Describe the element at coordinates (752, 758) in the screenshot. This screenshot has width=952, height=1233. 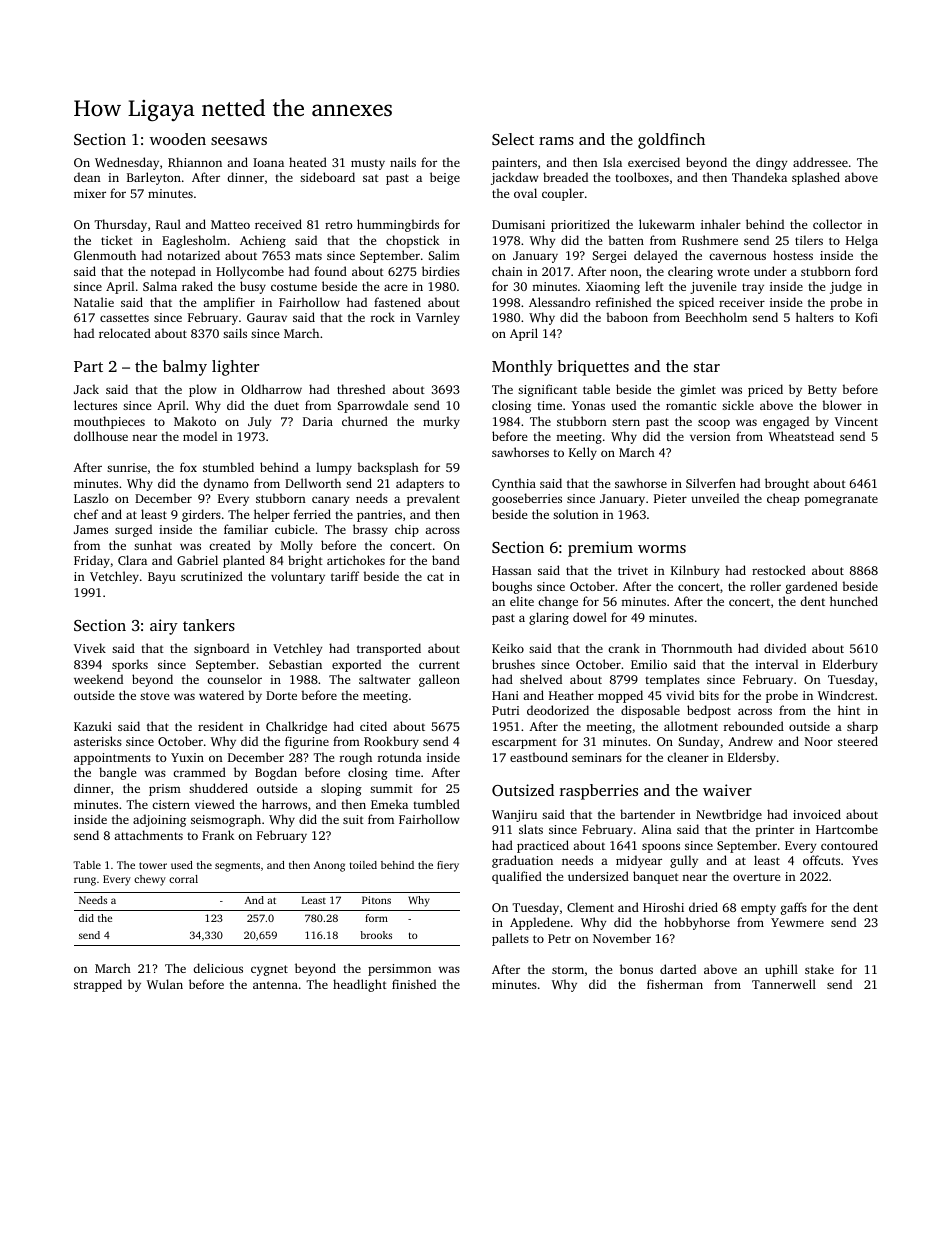
I see `Eldersby` at that location.
